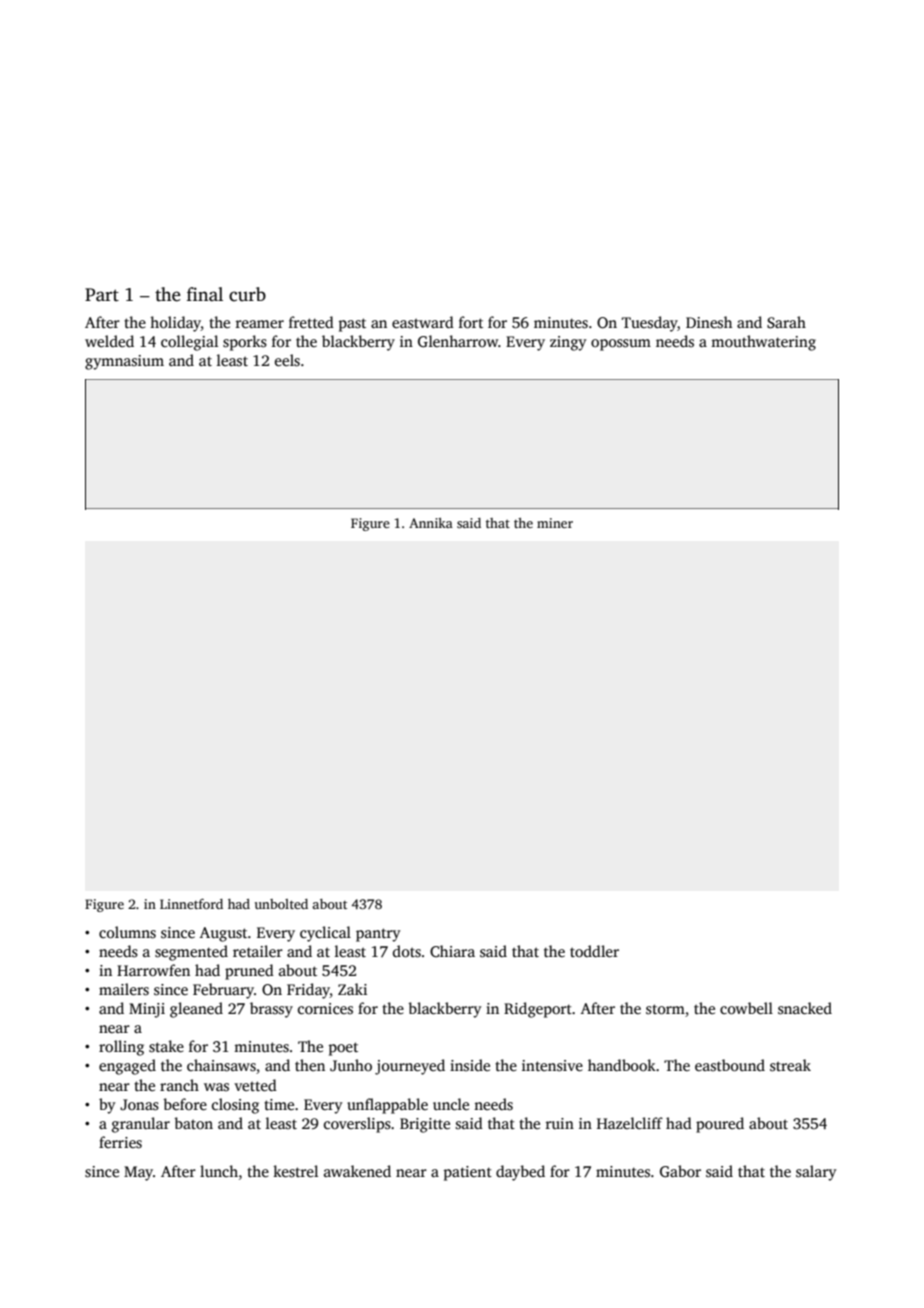  What do you see at coordinates (378, 935) in the screenshot?
I see `pantry` at bounding box center [378, 935].
